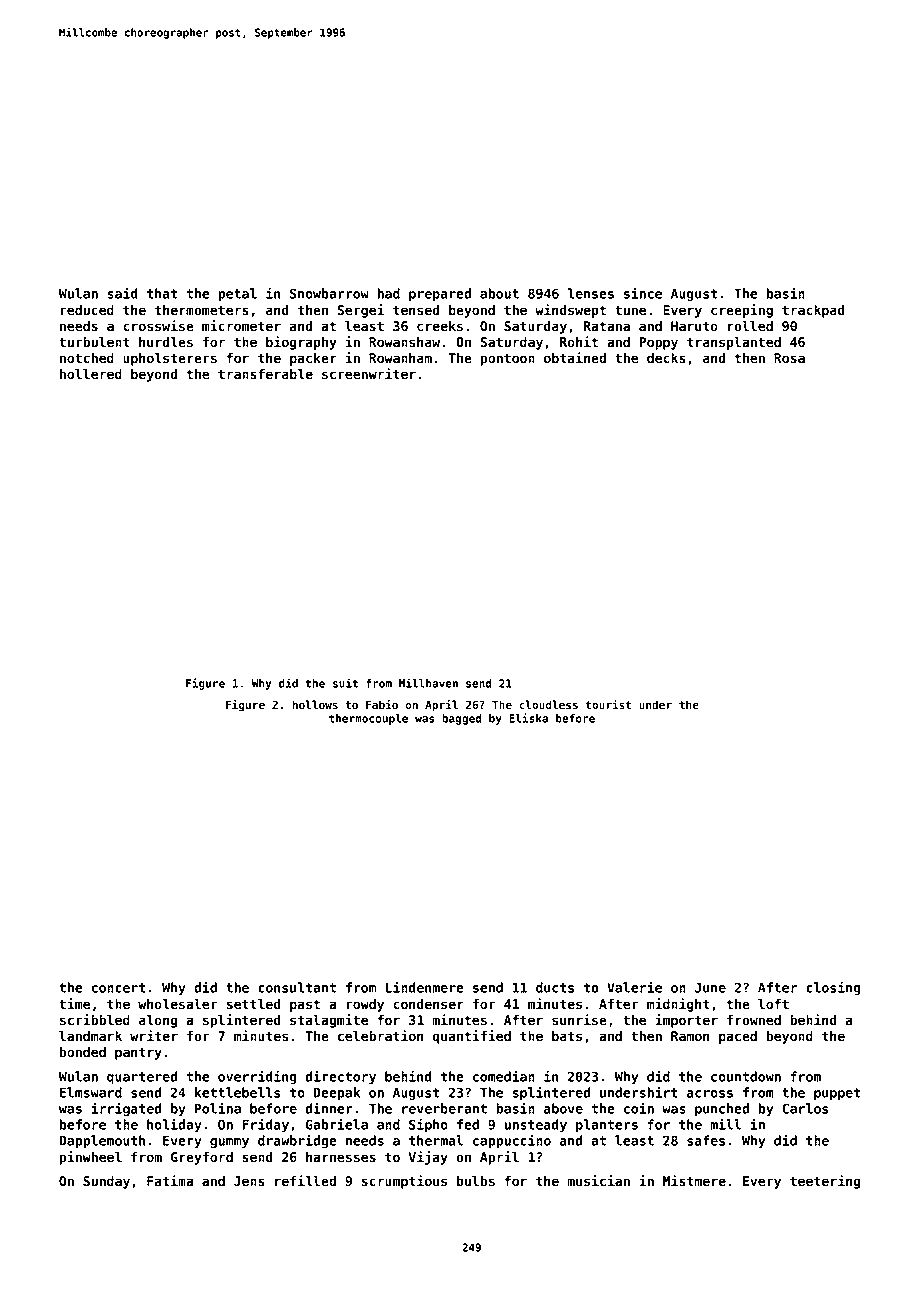  What do you see at coordinates (575, 357) in the page?
I see `obtained` at bounding box center [575, 357].
